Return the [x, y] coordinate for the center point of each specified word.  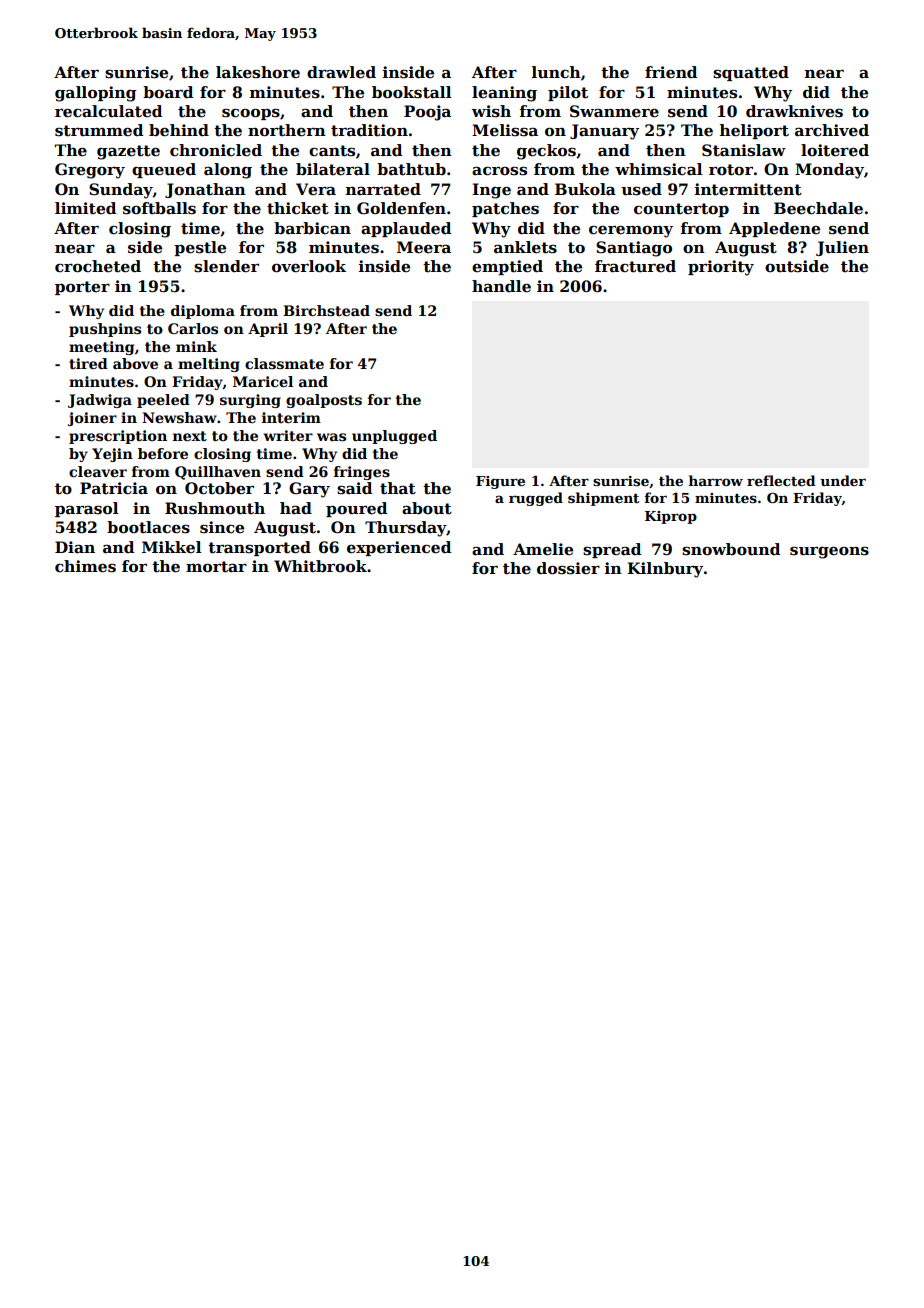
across [499, 171]
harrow [716, 480]
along [228, 171]
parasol [87, 509]
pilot [568, 93]
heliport [754, 131]
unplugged [394, 437]
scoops [251, 114]
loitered [835, 150]
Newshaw [179, 417]
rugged [536, 499]
